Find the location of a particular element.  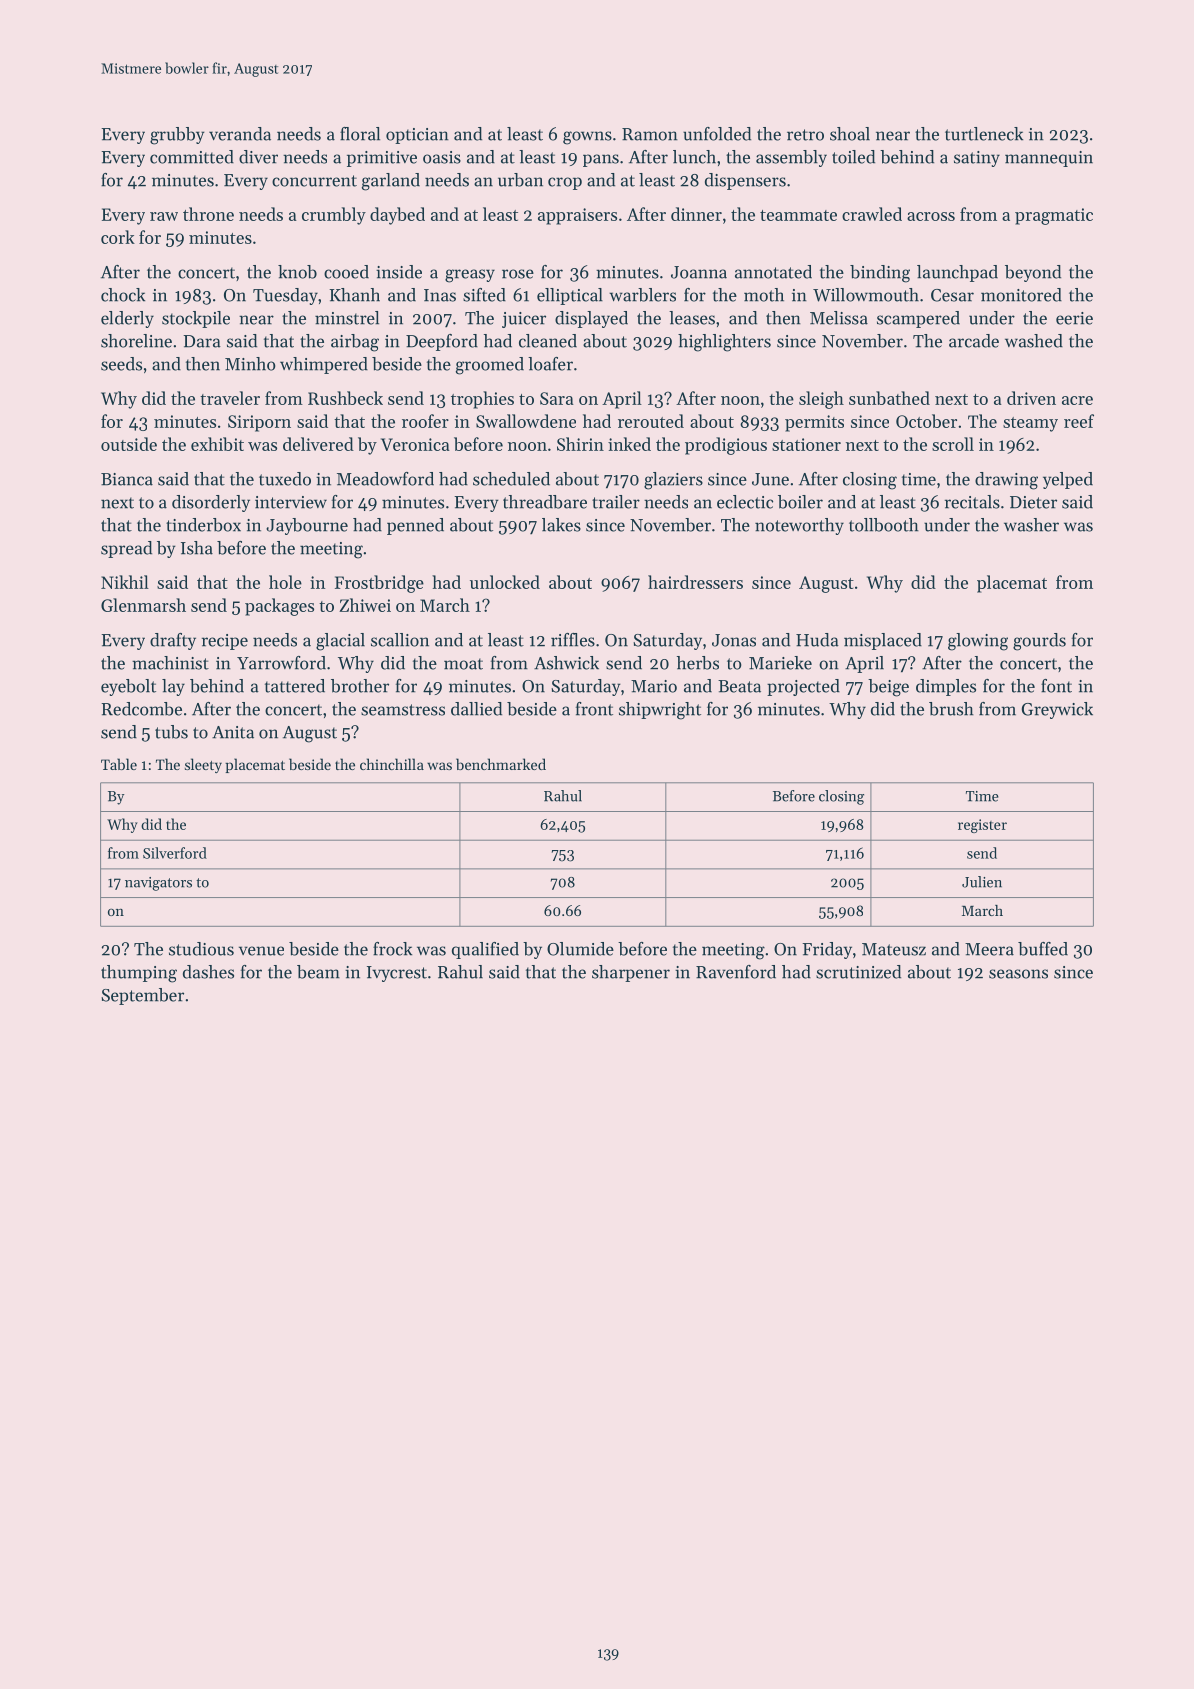

Silverford is located at coordinates (175, 853).
